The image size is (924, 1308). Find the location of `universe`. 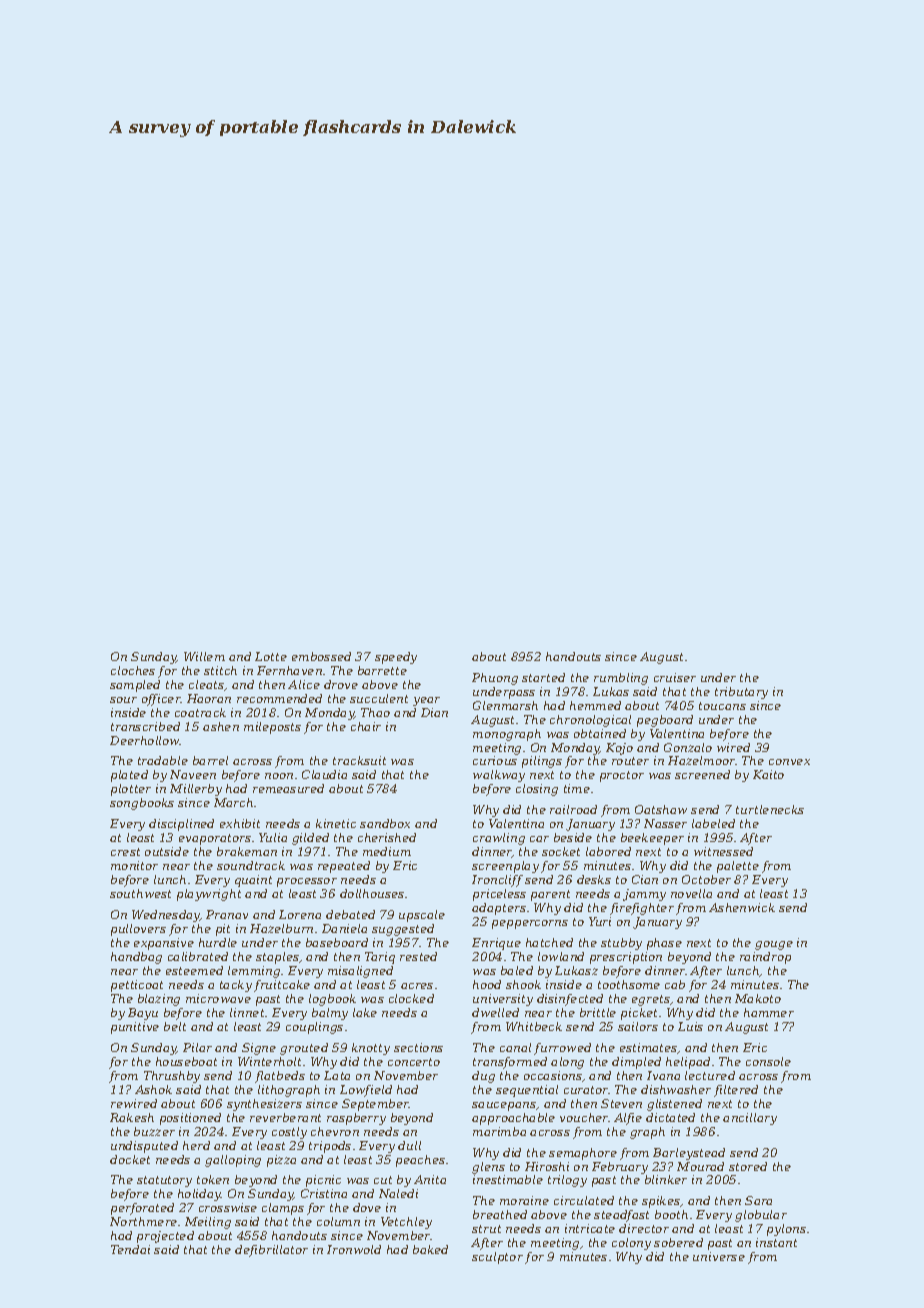

universe is located at coordinates (719, 1256).
